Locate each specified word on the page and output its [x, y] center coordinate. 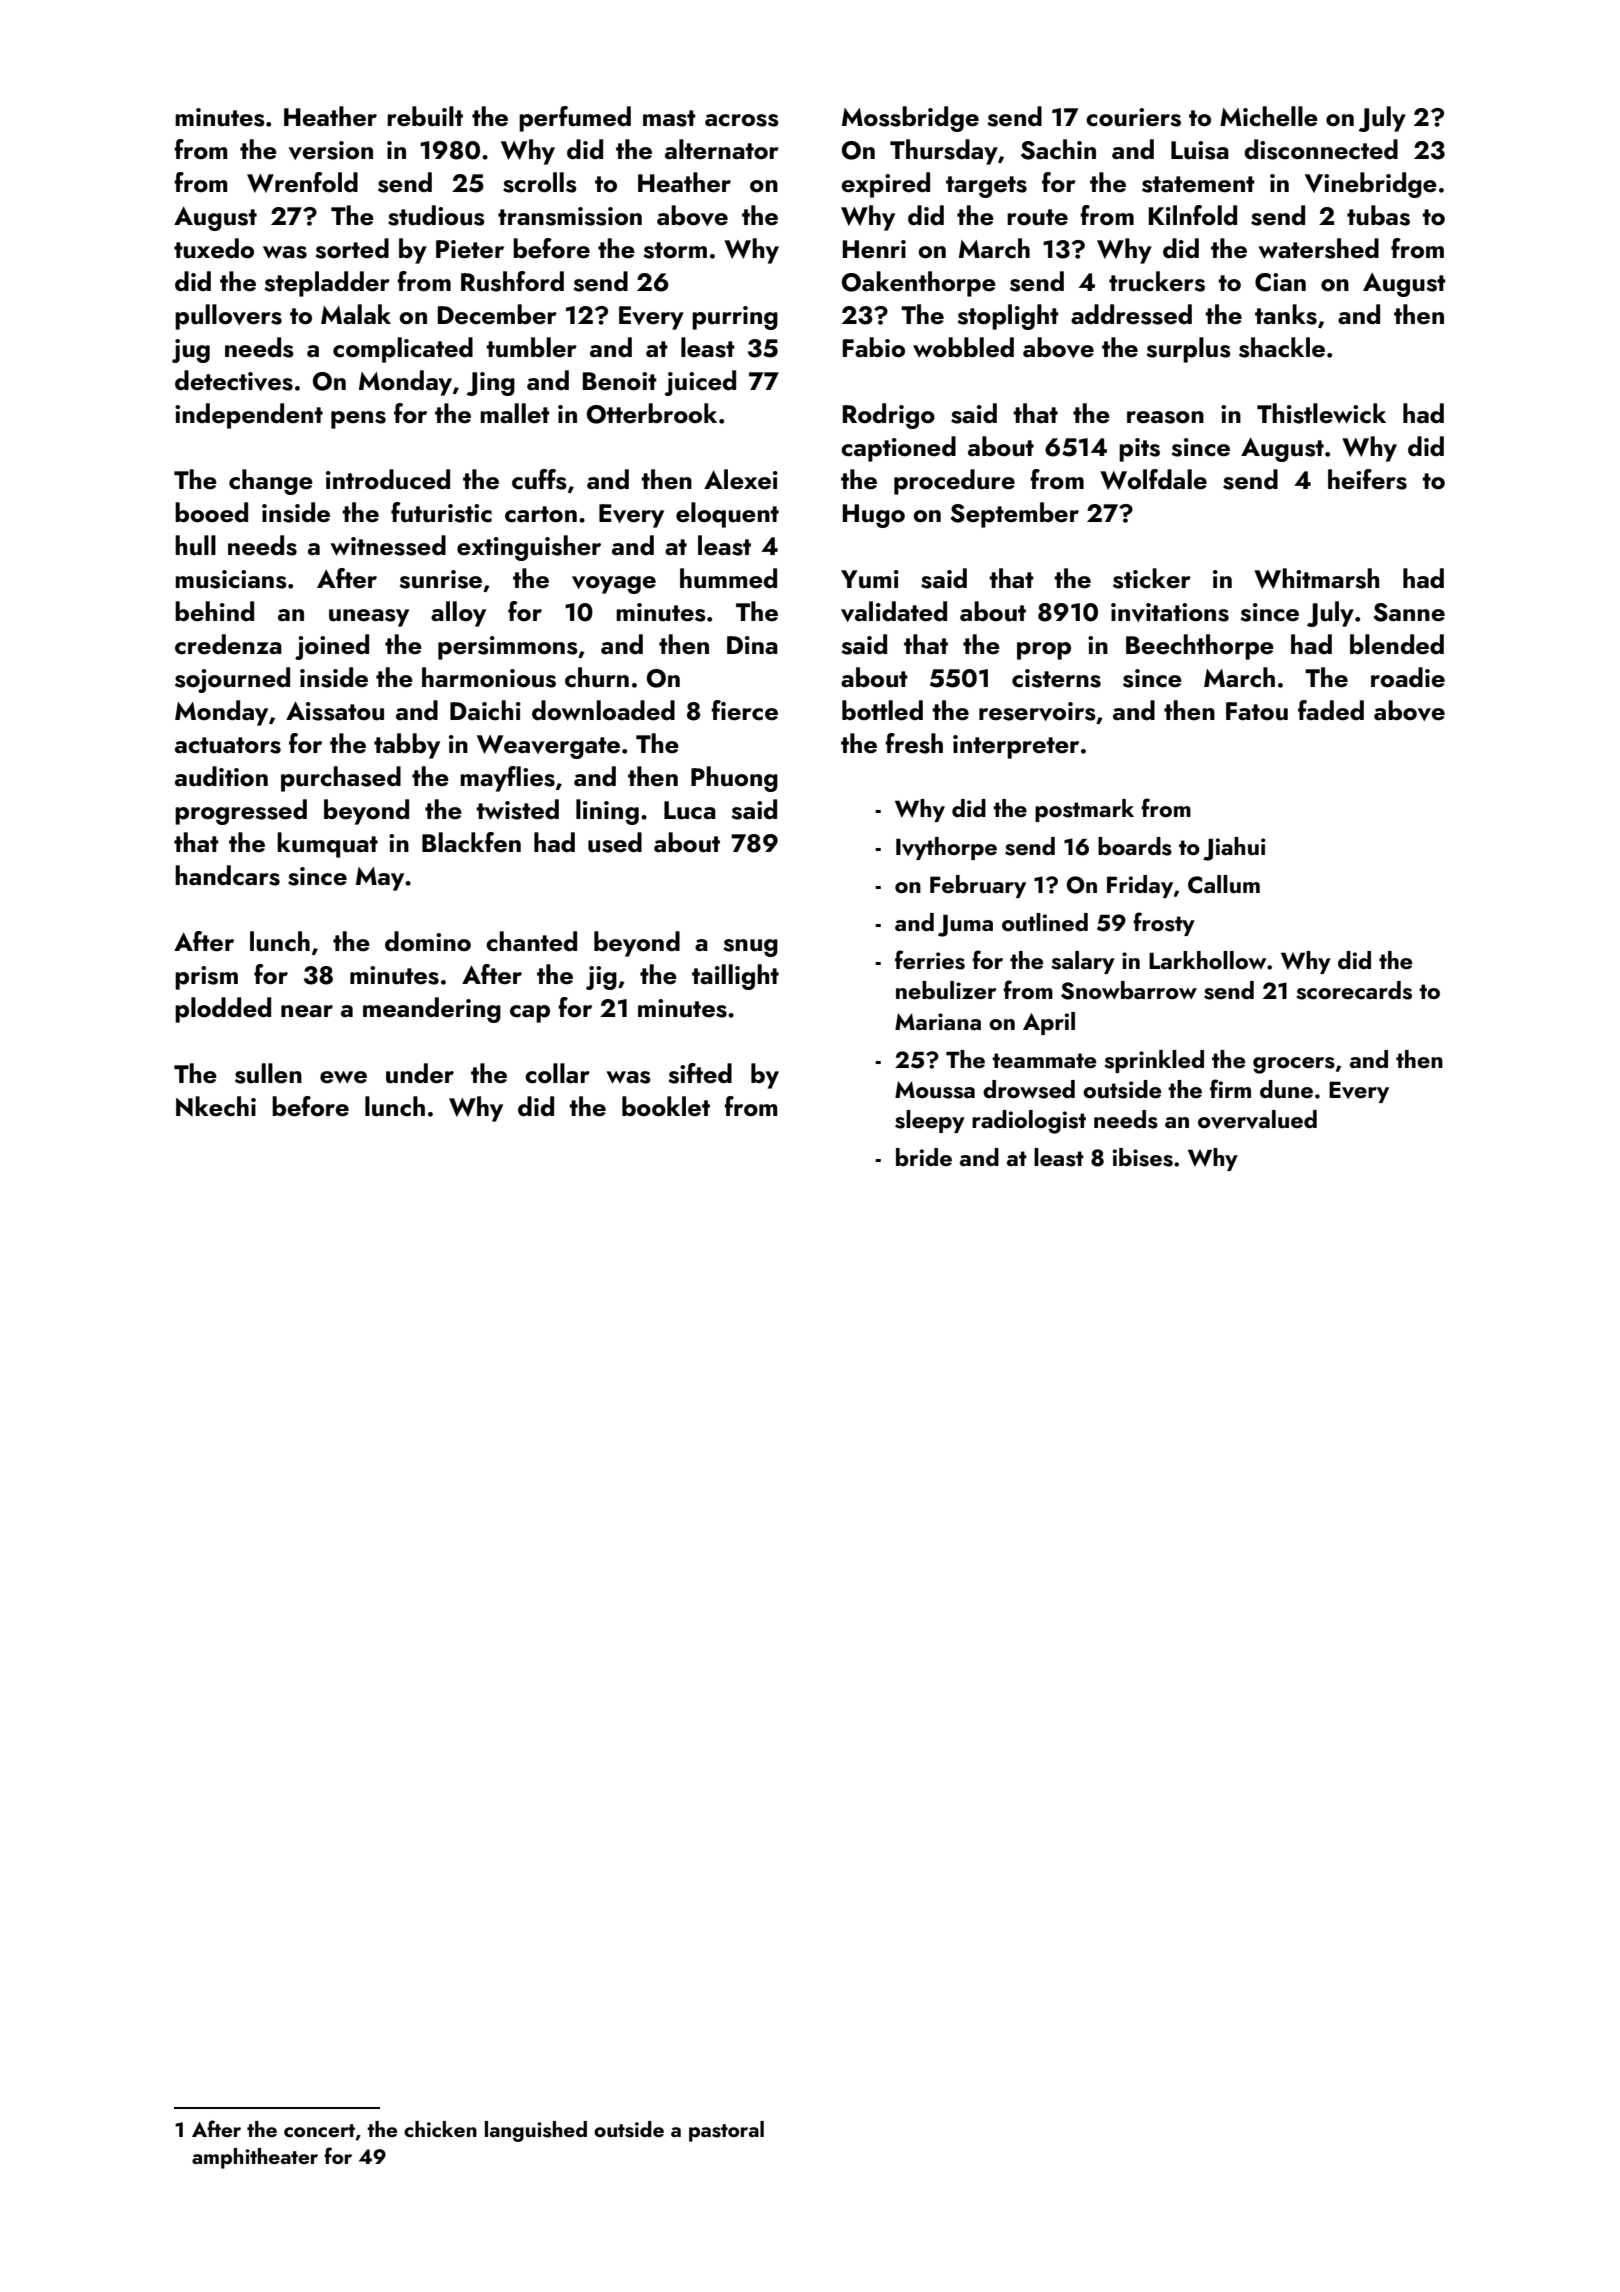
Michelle [1269, 116]
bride [924, 1157]
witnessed [388, 545]
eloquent [727, 515]
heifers [1367, 479]
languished [536, 2131]
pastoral [726, 2131]
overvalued [1257, 1119]
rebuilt [425, 116]
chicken [440, 2129]
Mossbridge [910, 119]
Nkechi [216, 1106]
